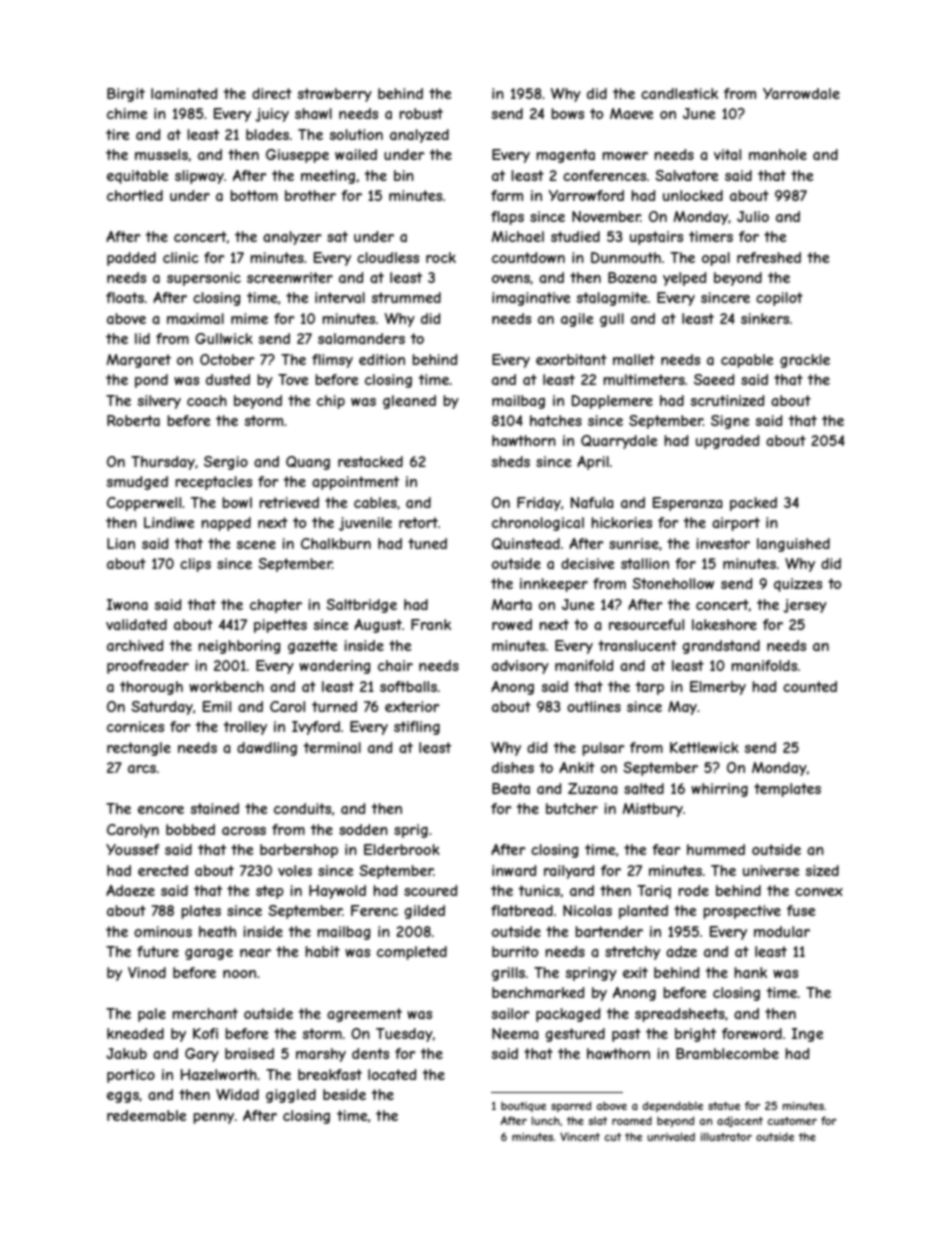 The image size is (952, 1233). I want to click on tunics, so click(539, 890).
